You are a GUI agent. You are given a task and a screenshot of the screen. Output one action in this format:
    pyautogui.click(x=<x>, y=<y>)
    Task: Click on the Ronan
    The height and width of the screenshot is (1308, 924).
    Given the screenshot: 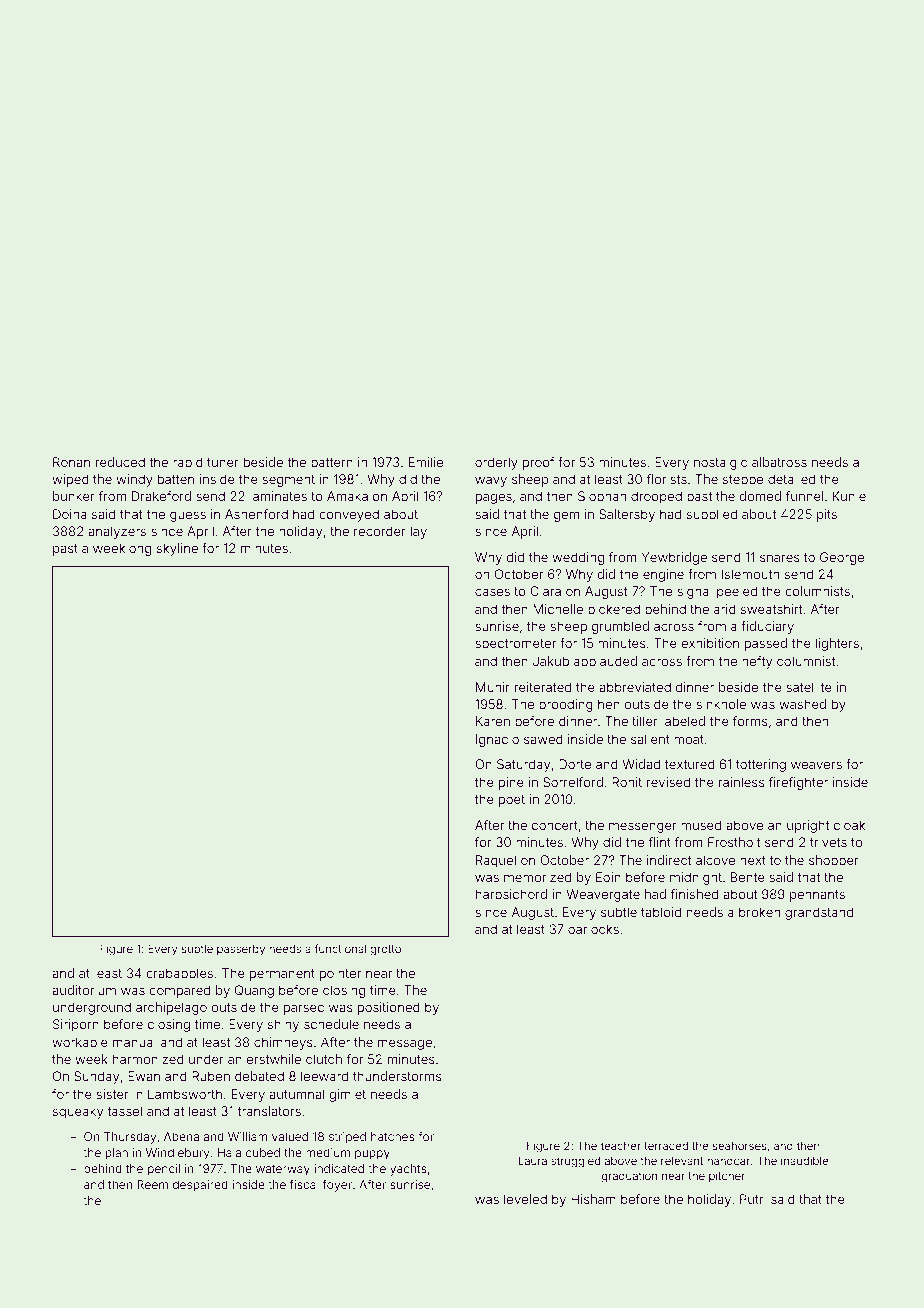 What is the action you would take?
    pyautogui.click(x=71, y=462)
